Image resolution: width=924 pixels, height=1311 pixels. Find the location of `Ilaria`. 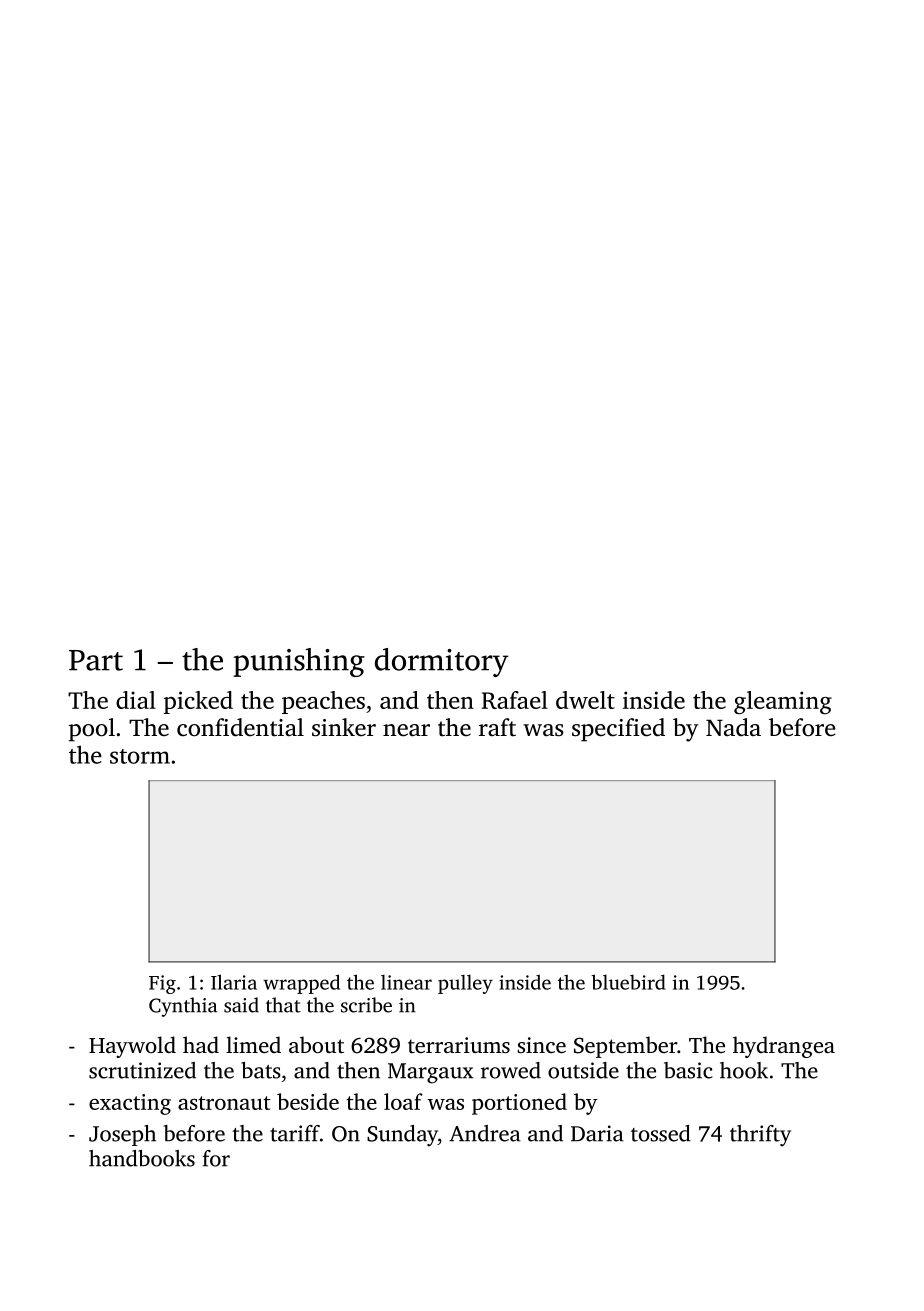

Ilaria is located at coordinates (234, 982).
